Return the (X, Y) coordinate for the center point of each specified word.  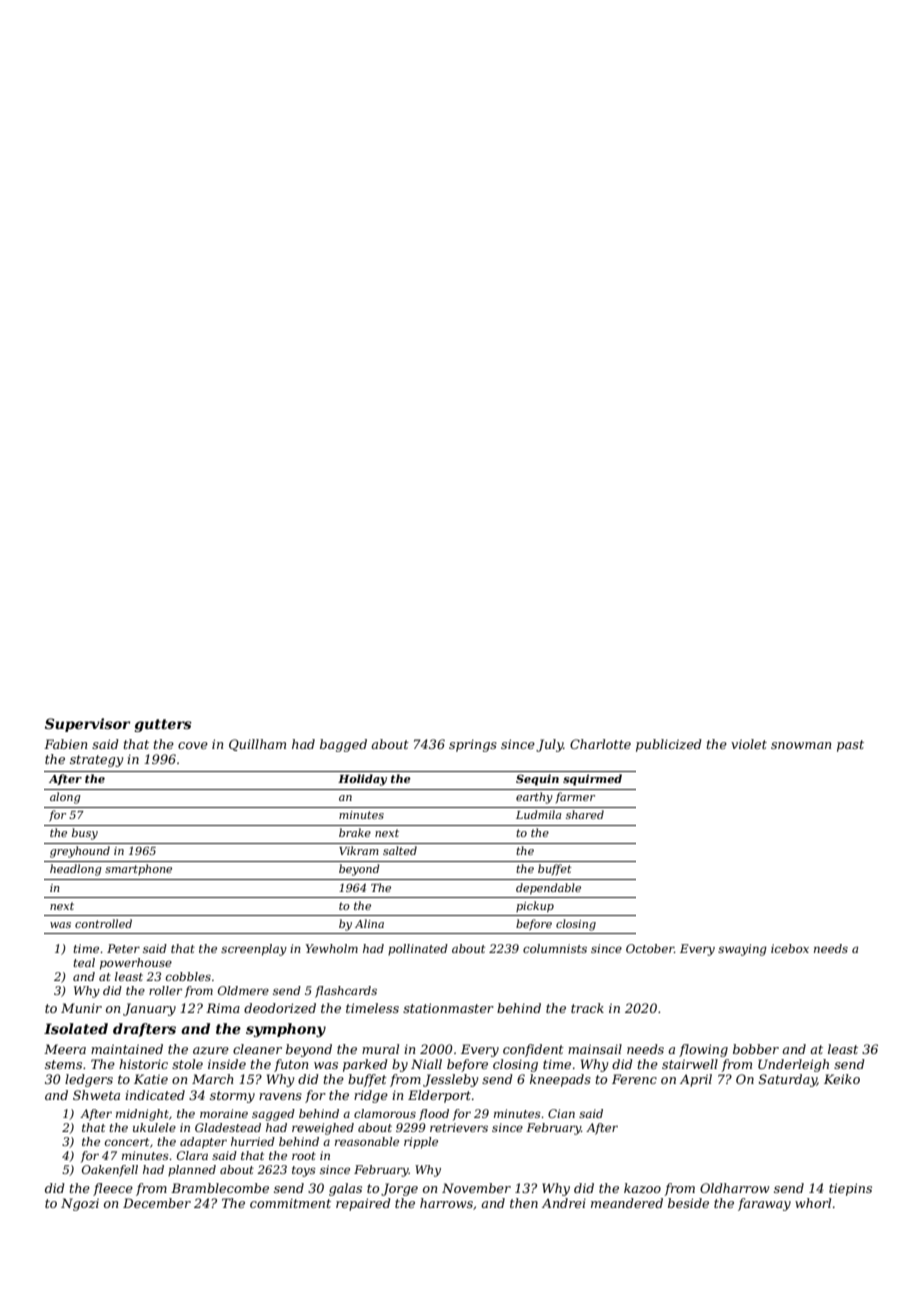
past (850, 746)
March (213, 1079)
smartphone (138, 869)
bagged (343, 745)
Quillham (257, 745)
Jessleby (450, 1080)
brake (355, 832)
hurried (253, 1141)
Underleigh (793, 1065)
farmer (575, 797)
